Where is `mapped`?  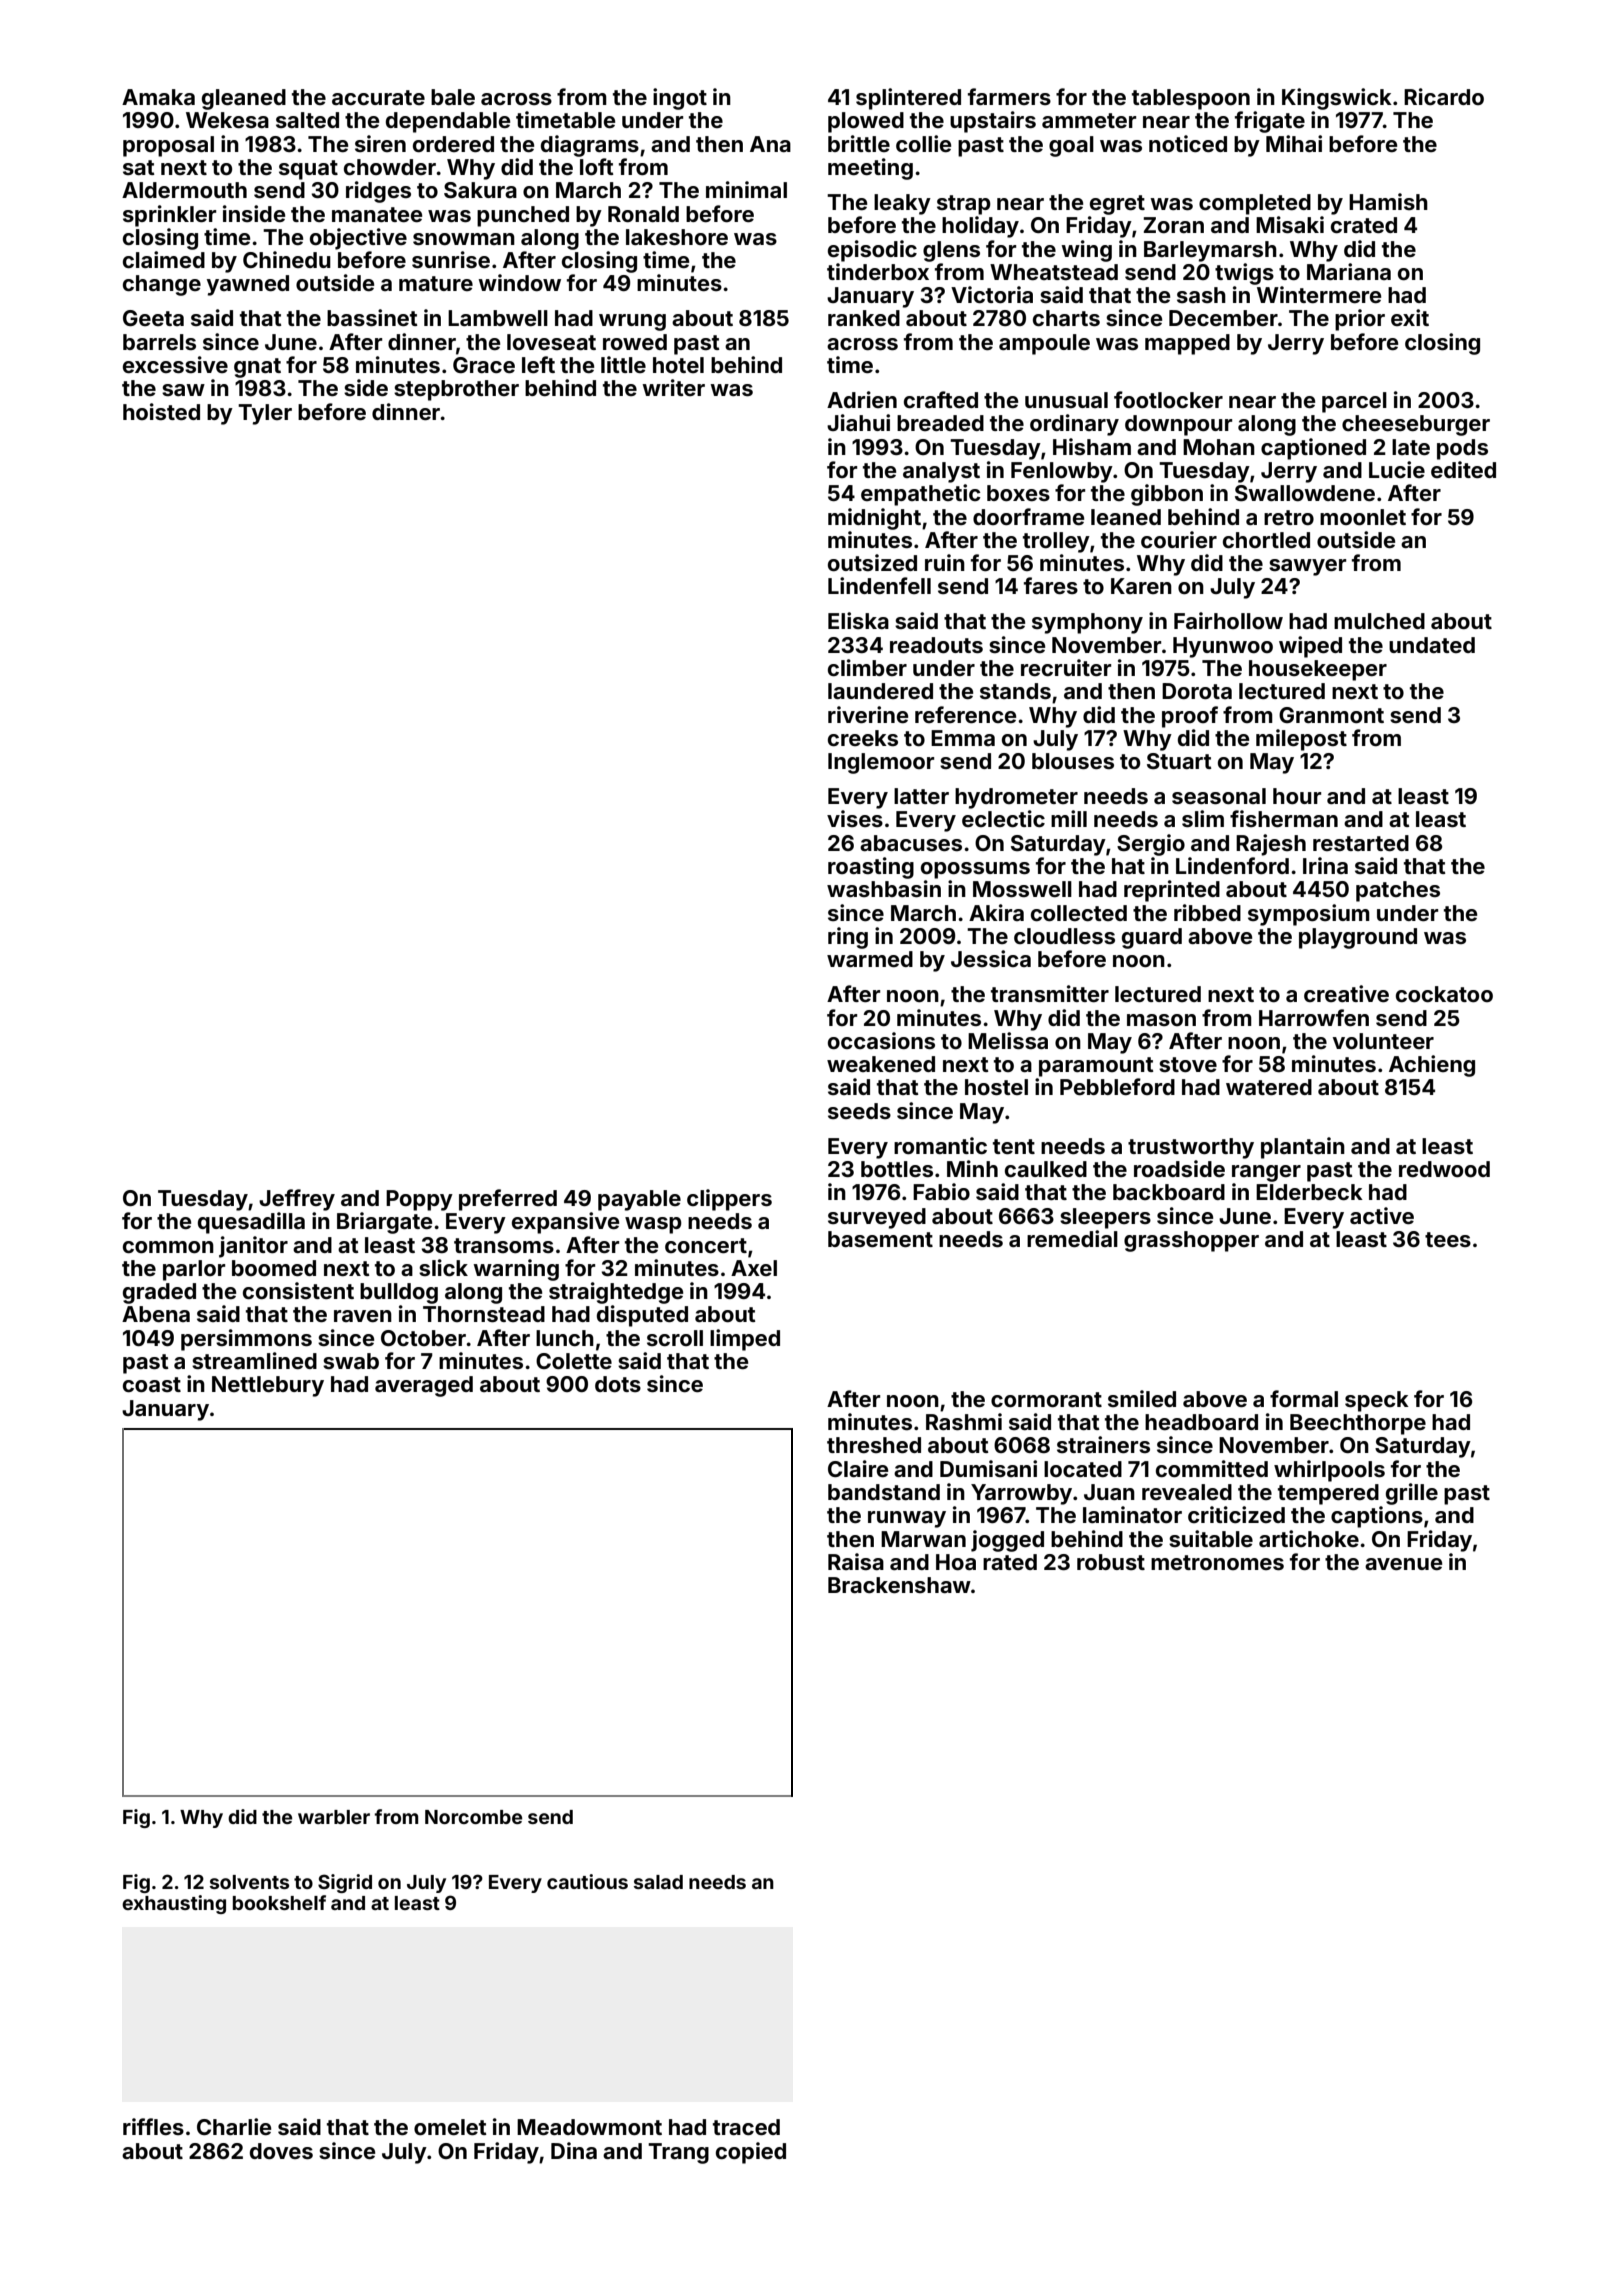
mapped is located at coordinates (1187, 344).
